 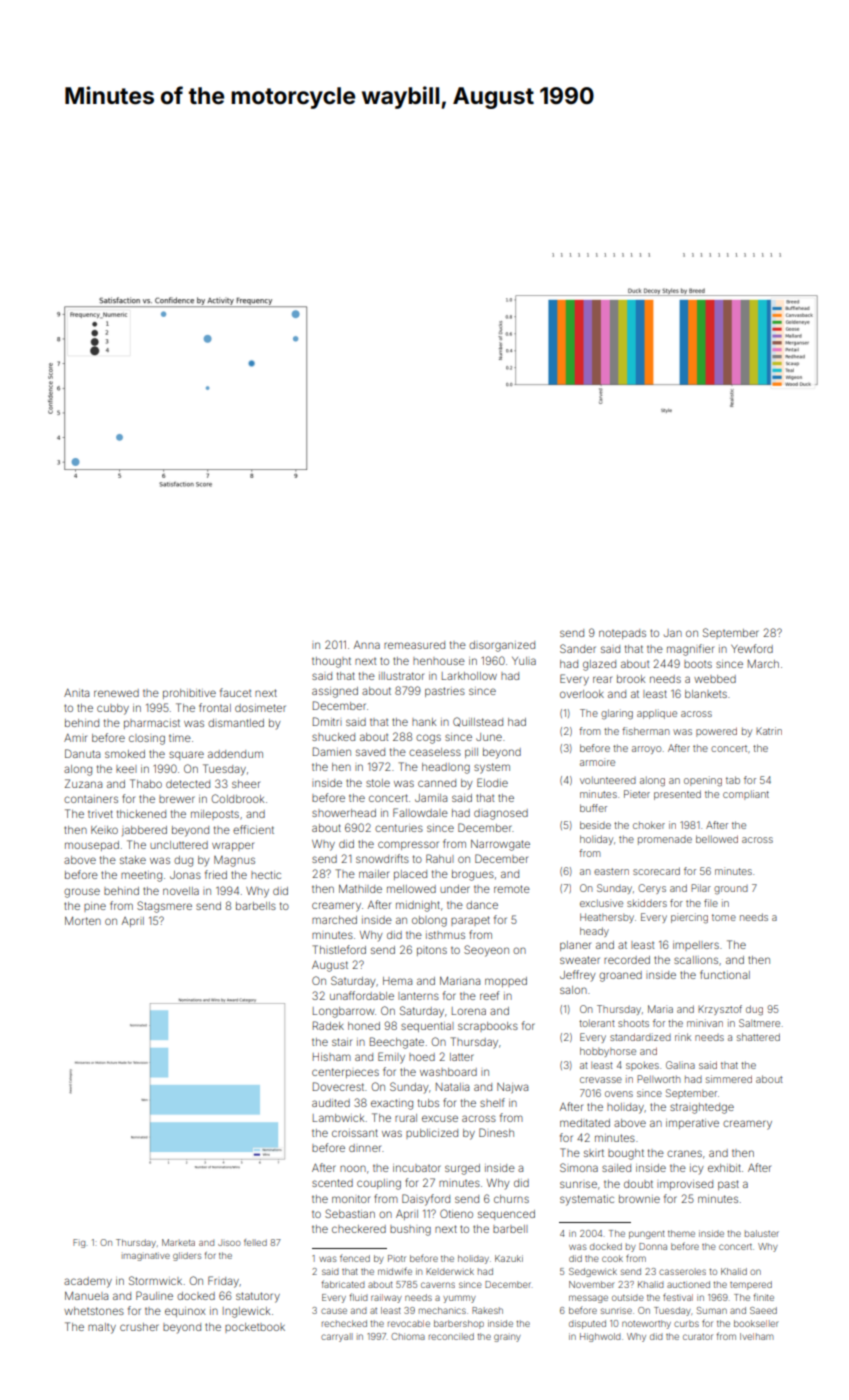 I want to click on latter, so click(x=462, y=1057).
